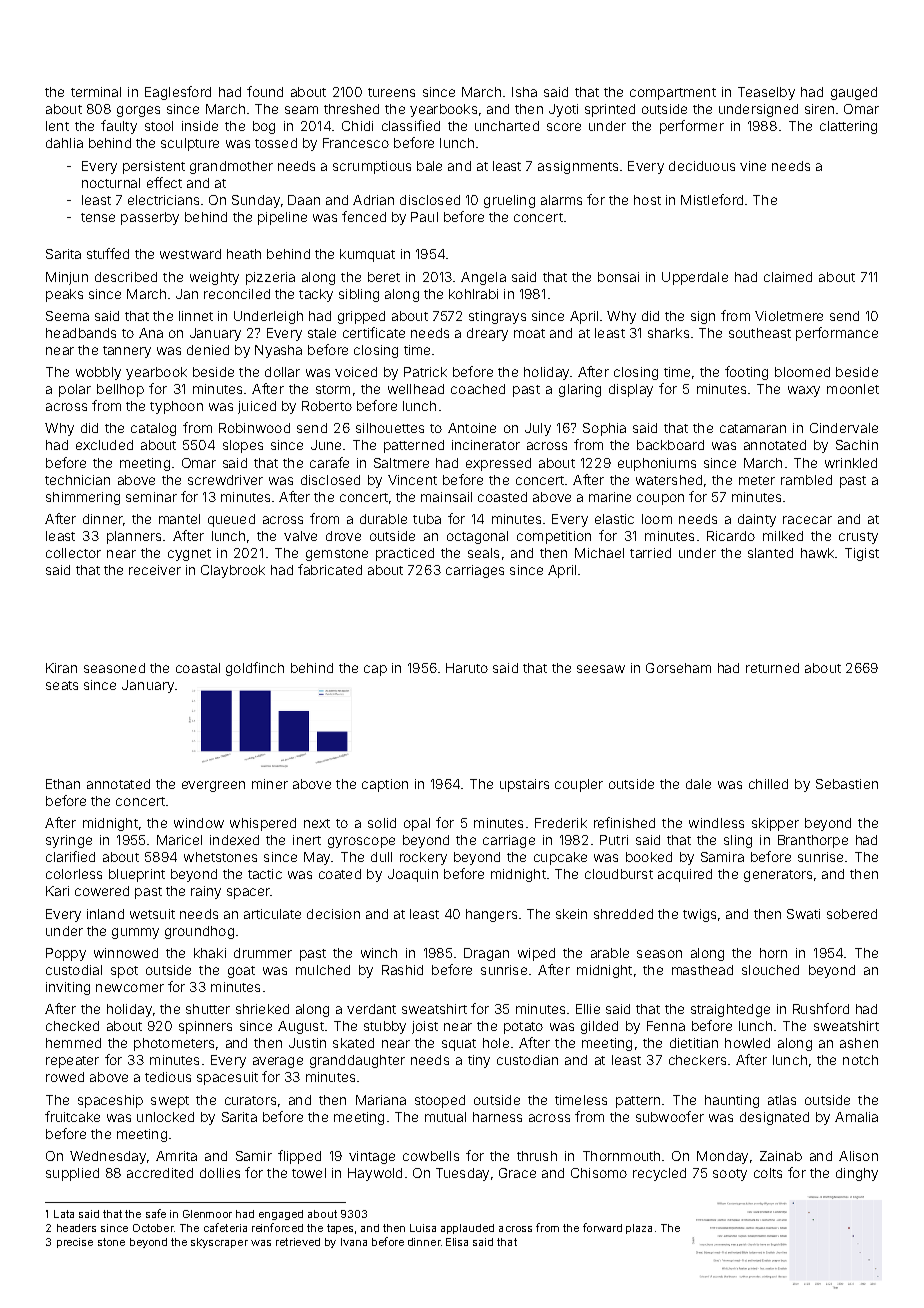 The width and height of the page is (924, 1308). What do you see at coordinates (219, 1243) in the page?
I see `skyscraper` at bounding box center [219, 1243].
